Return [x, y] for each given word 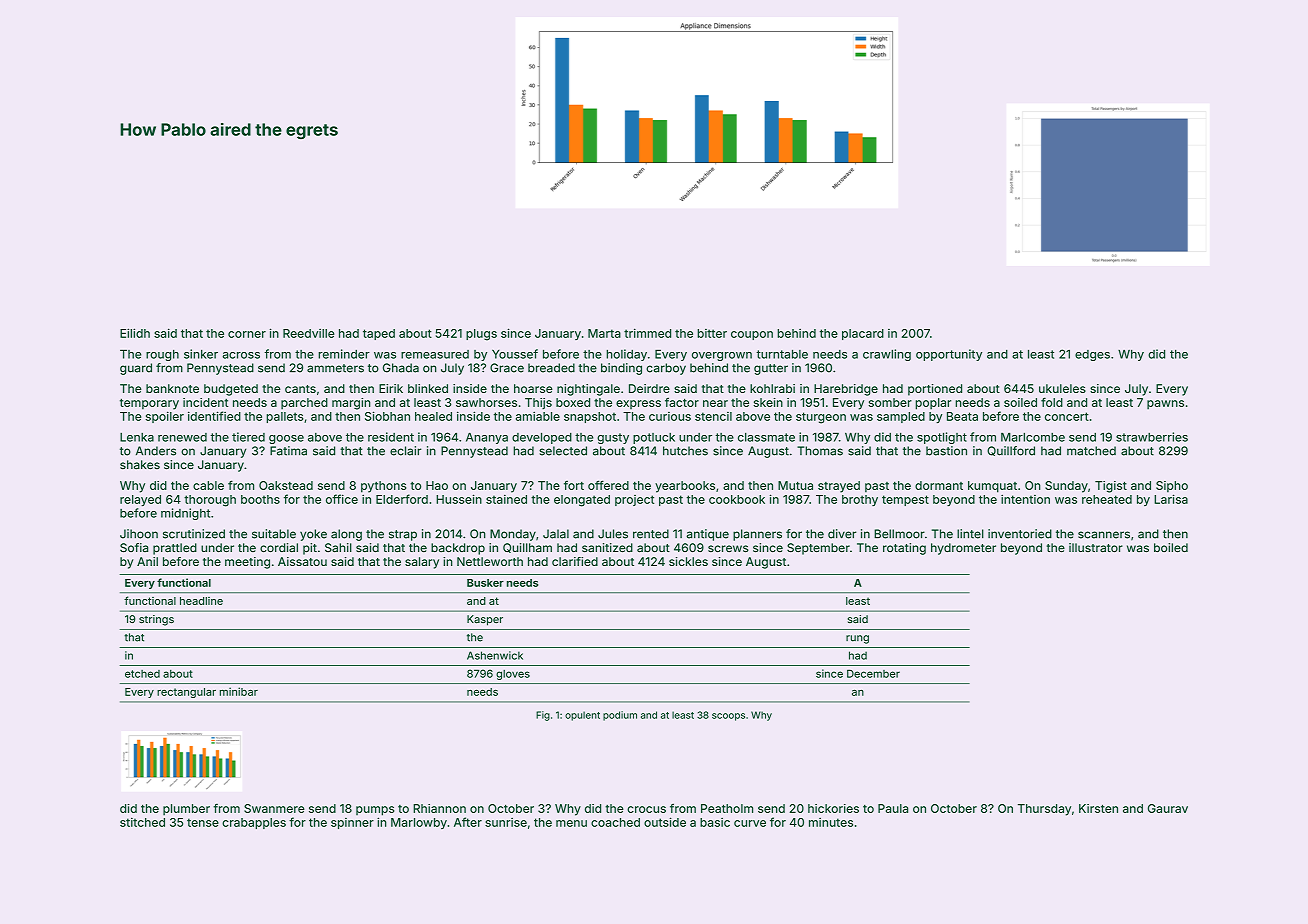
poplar [933, 404]
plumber [186, 810]
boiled [1171, 547]
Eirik [391, 388]
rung [857, 639]
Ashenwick [495, 655]
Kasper [485, 620]
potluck [654, 438]
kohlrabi [772, 388]
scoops [728, 717]
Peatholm [727, 808]
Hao [437, 485]
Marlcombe [1033, 437]
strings [156, 620]
